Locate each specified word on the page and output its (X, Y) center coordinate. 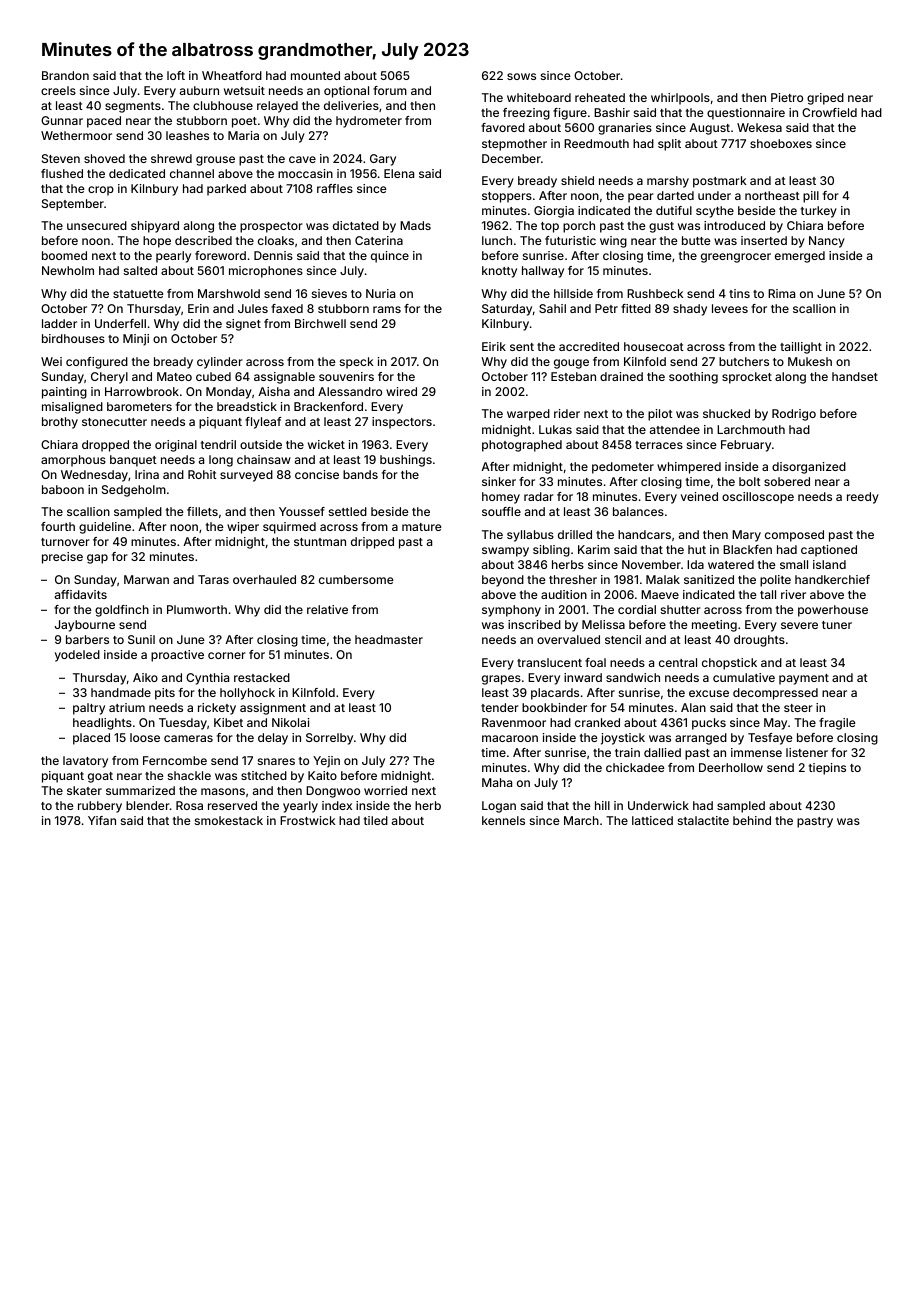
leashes (187, 135)
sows (521, 76)
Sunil (141, 639)
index (337, 805)
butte (696, 240)
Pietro (787, 97)
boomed (64, 255)
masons (223, 791)
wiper (243, 528)
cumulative (744, 677)
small (794, 564)
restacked (262, 677)
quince (390, 257)
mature (422, 527)
